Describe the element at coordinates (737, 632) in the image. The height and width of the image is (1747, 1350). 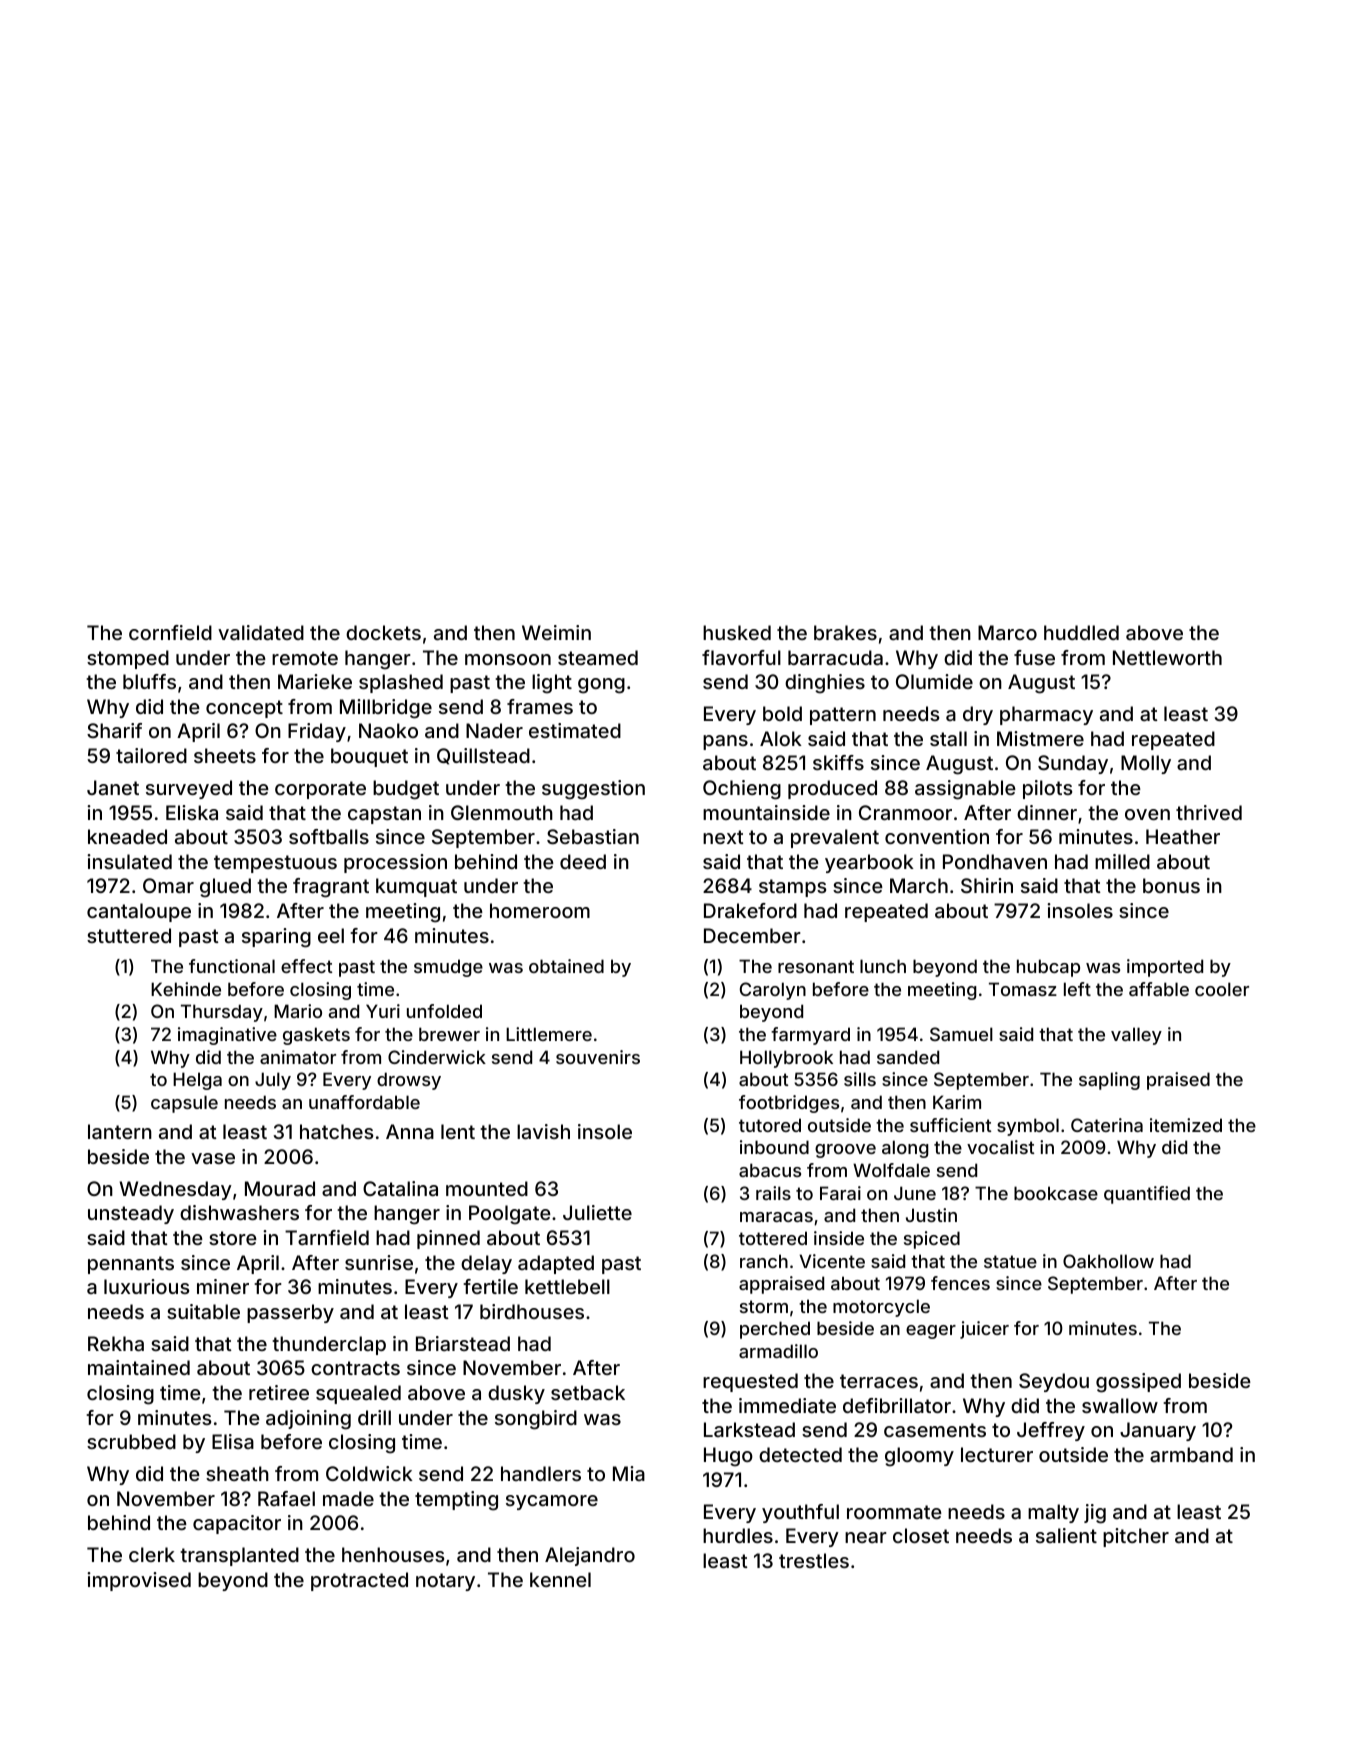
I see `husked` at that location.
